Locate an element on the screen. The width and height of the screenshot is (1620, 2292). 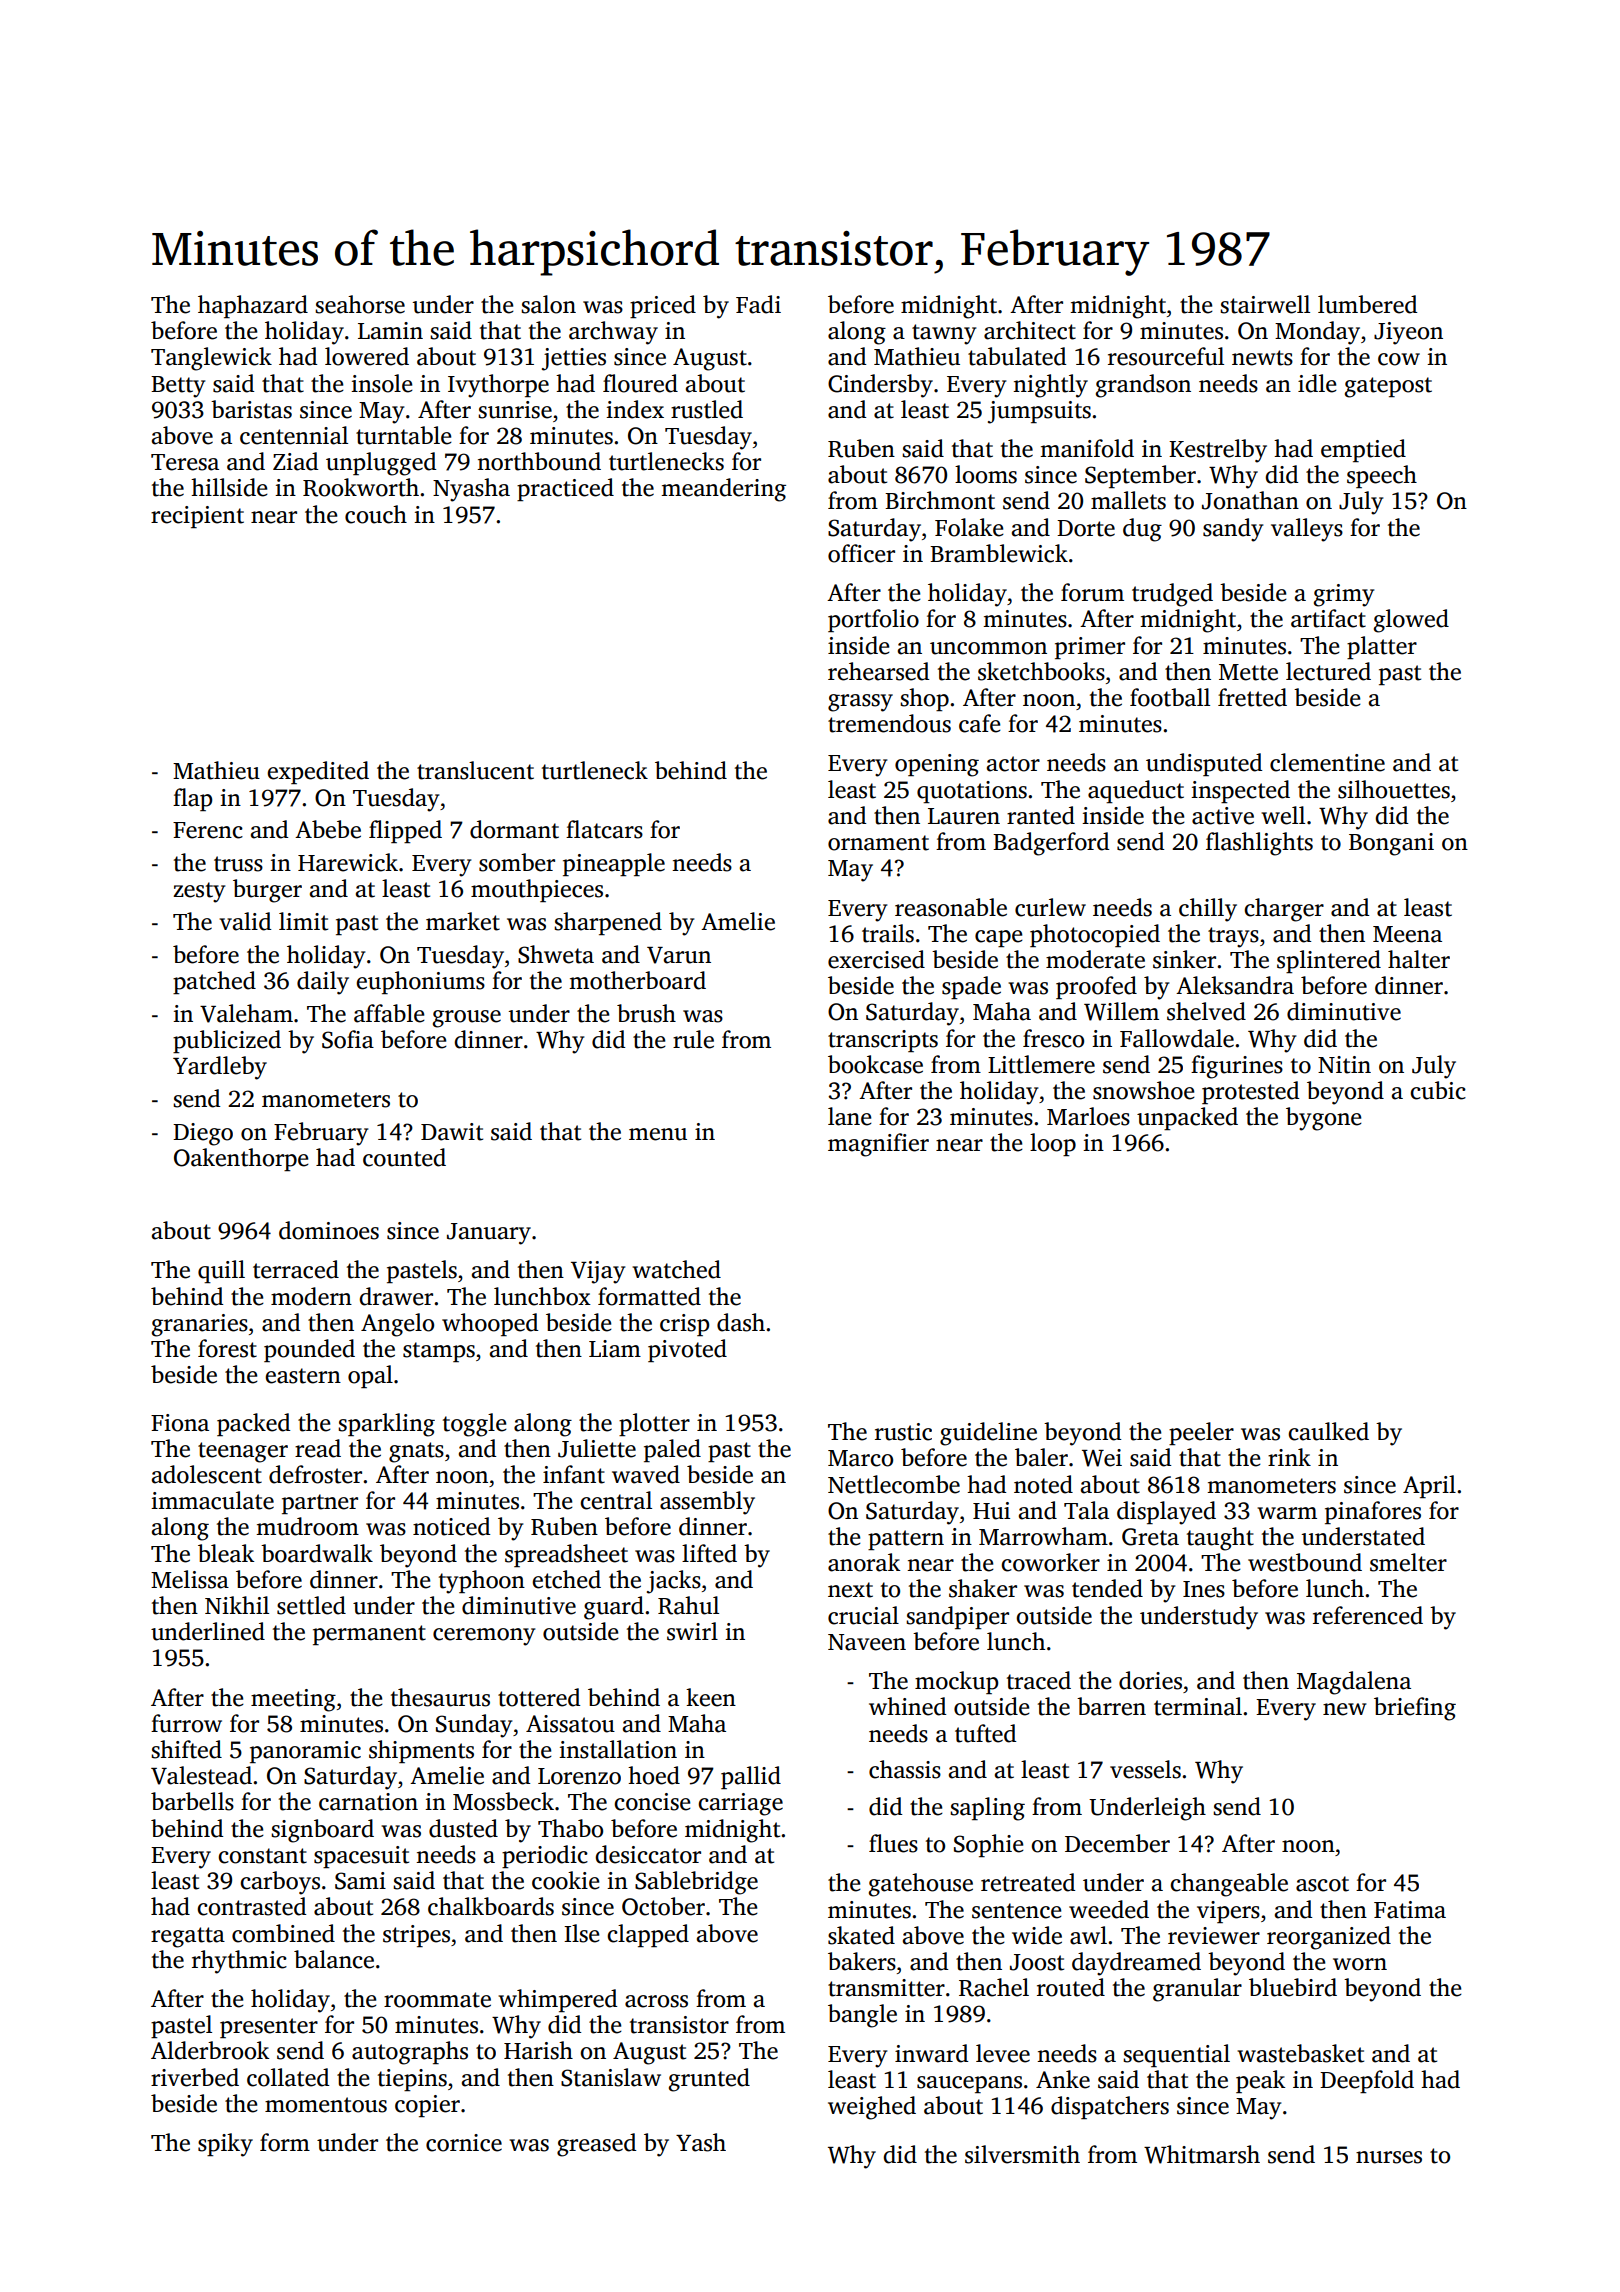
euphoniums is located at coordinates (420, 982).
